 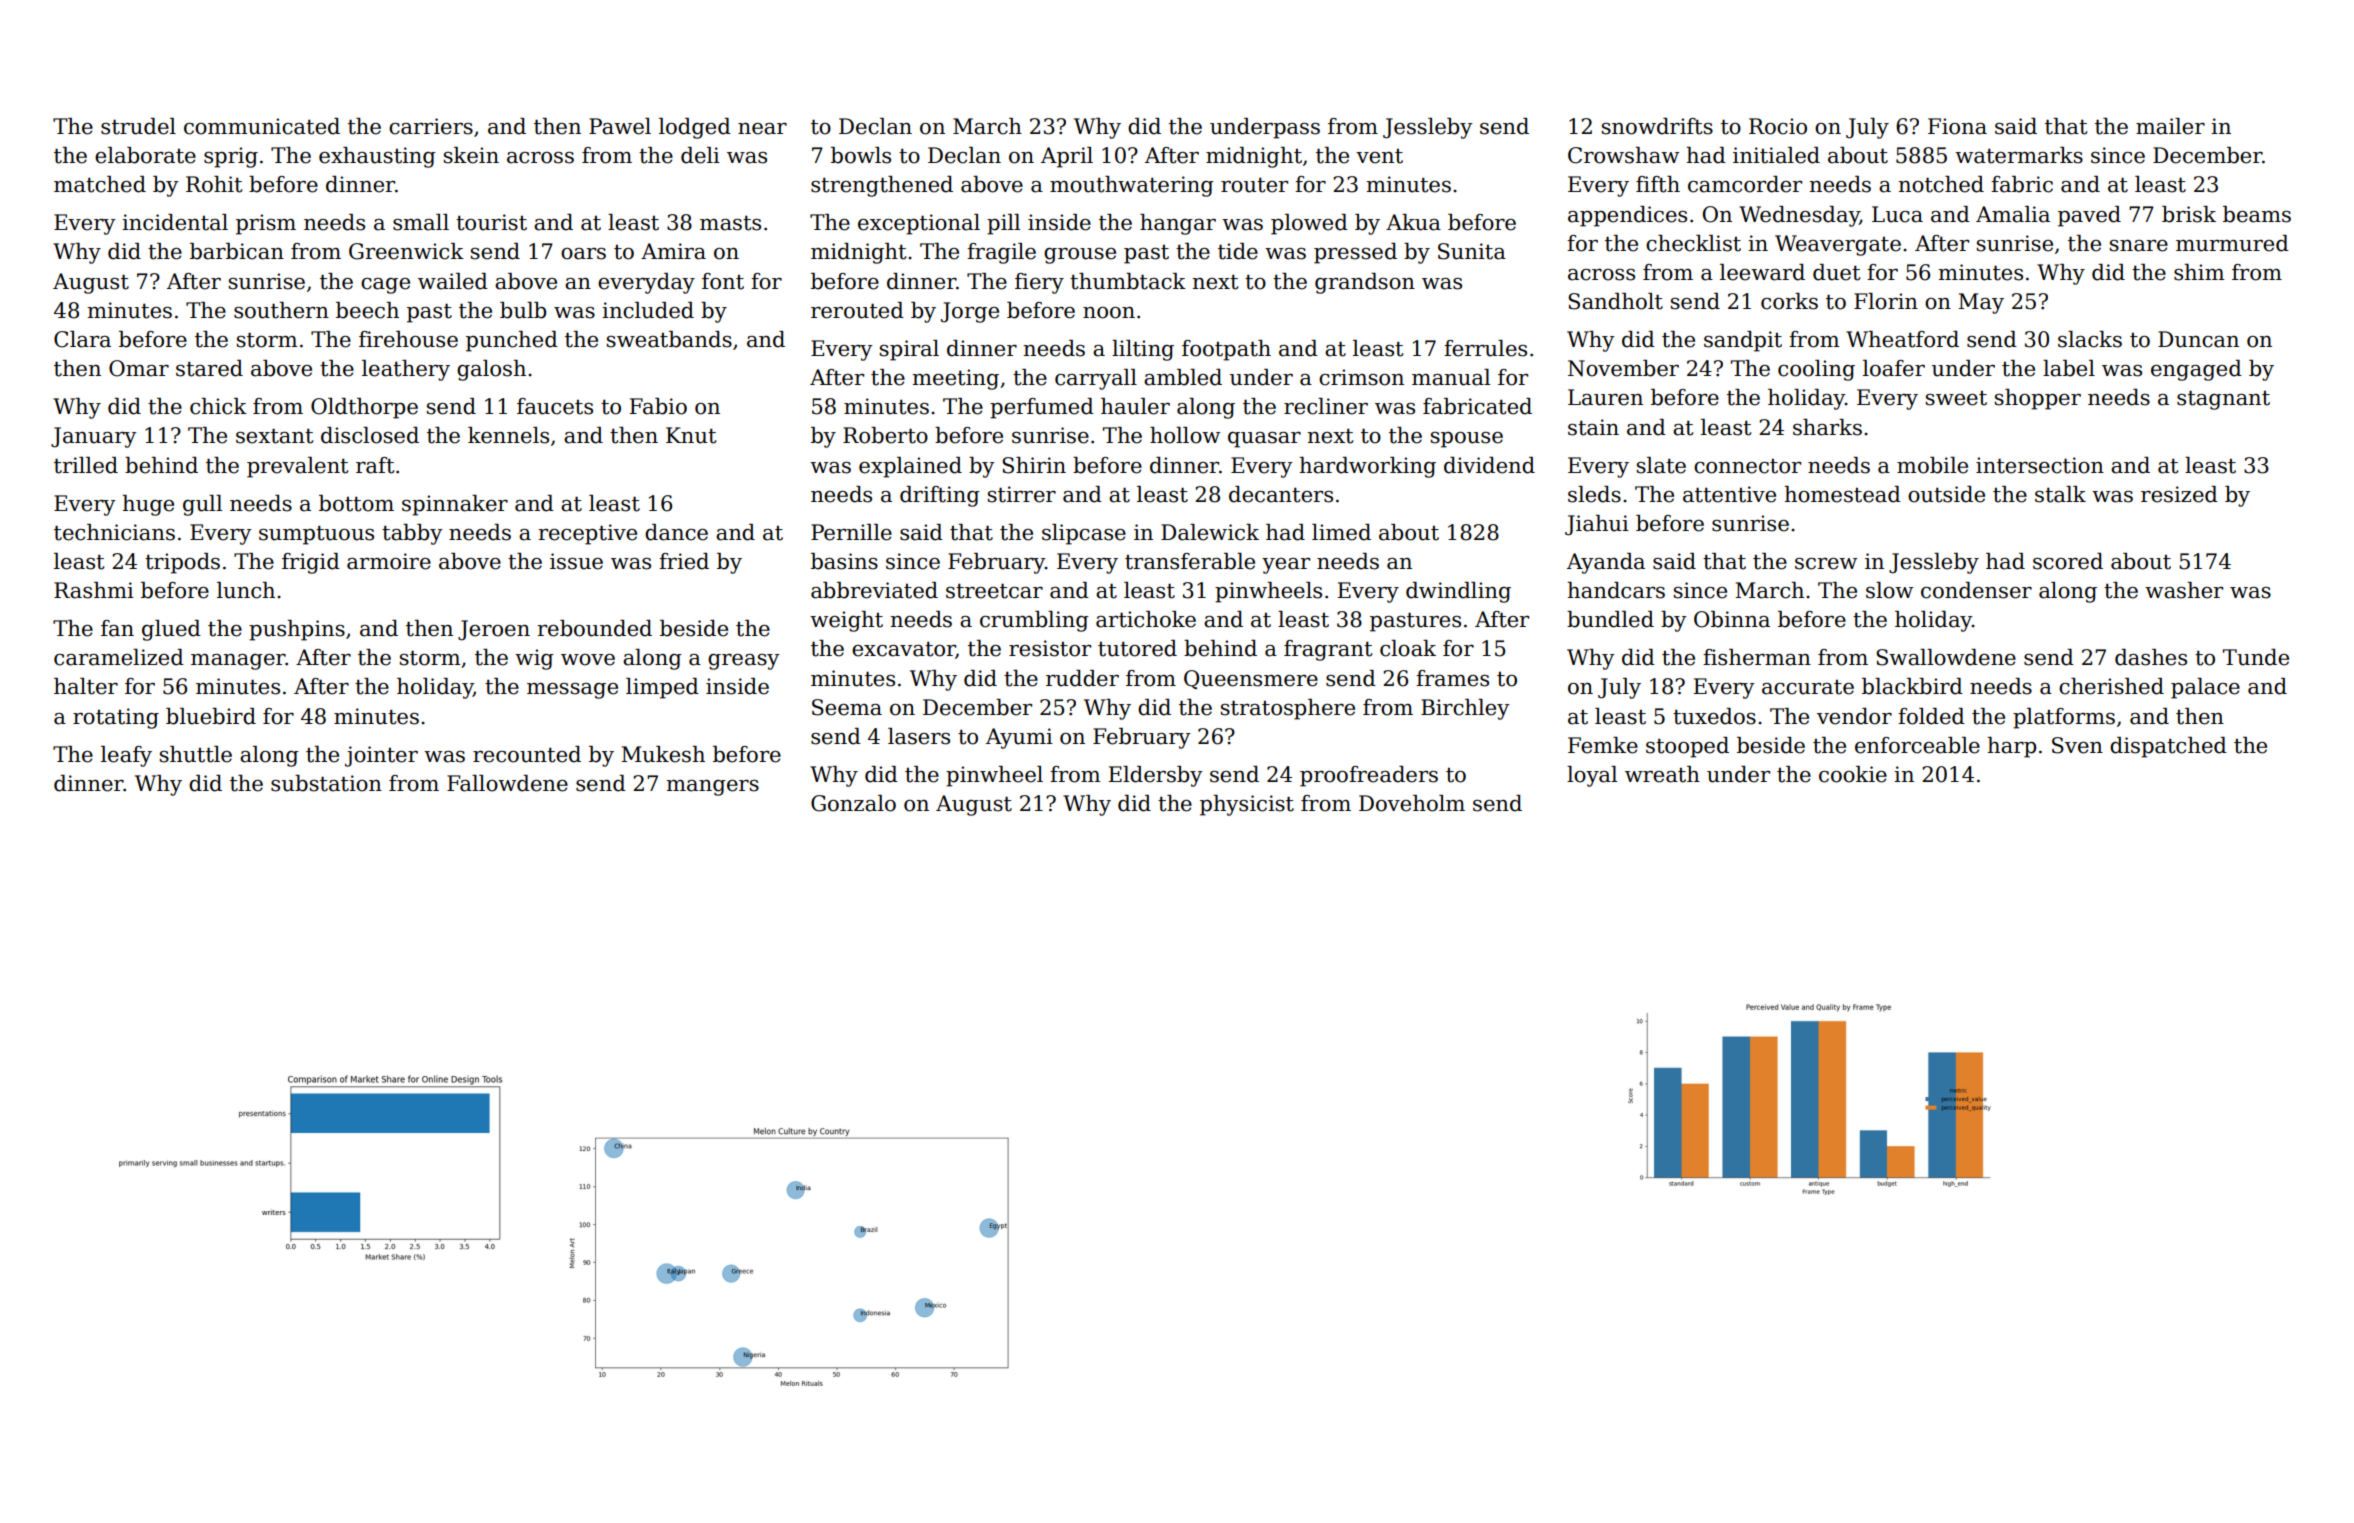 I want to click on near, so click(x=762, y=129).
